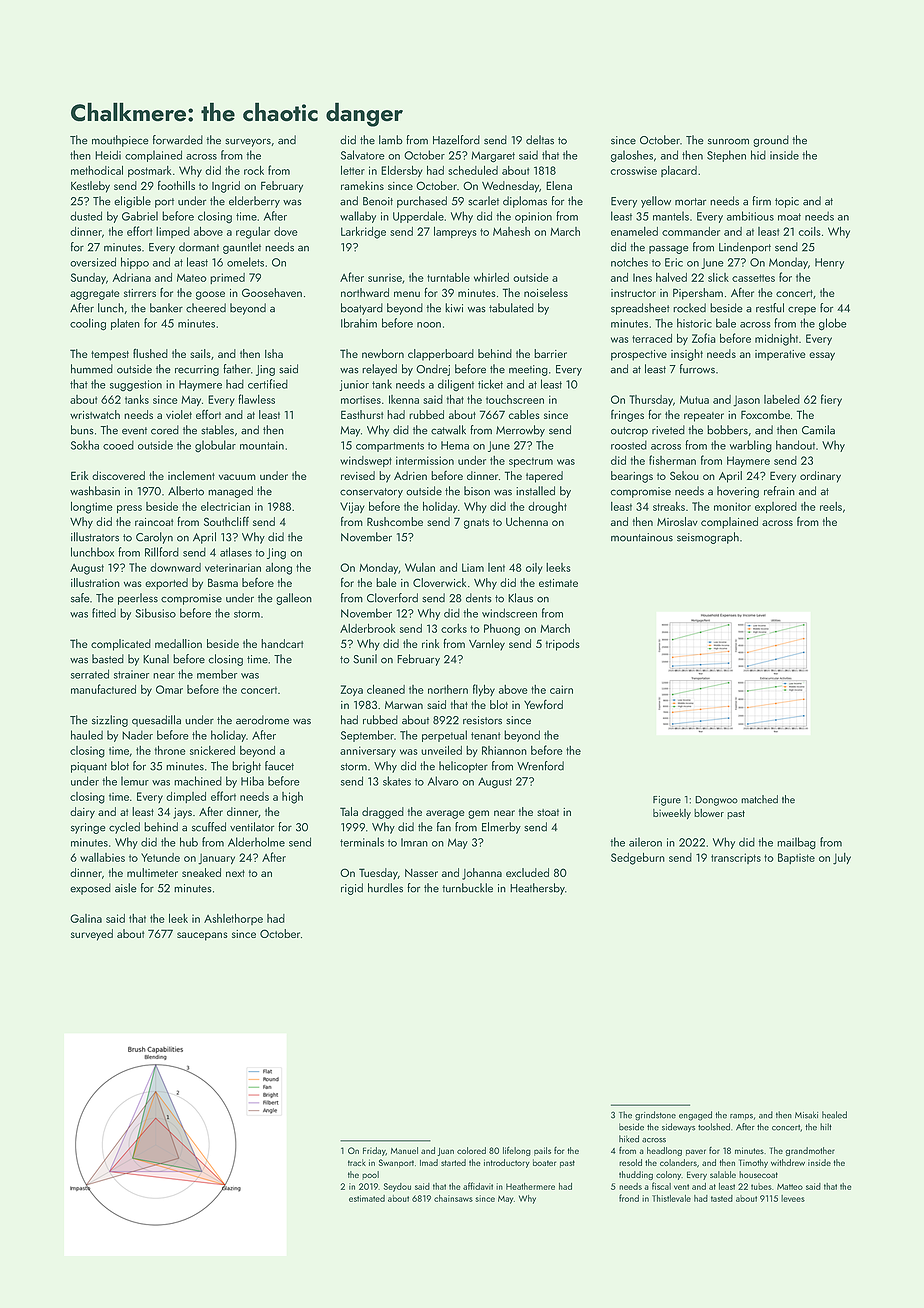 This image has width=924, height=1308. Describe the element at coordinates (92, 935) in the image. I see `surveyed` at that location.
